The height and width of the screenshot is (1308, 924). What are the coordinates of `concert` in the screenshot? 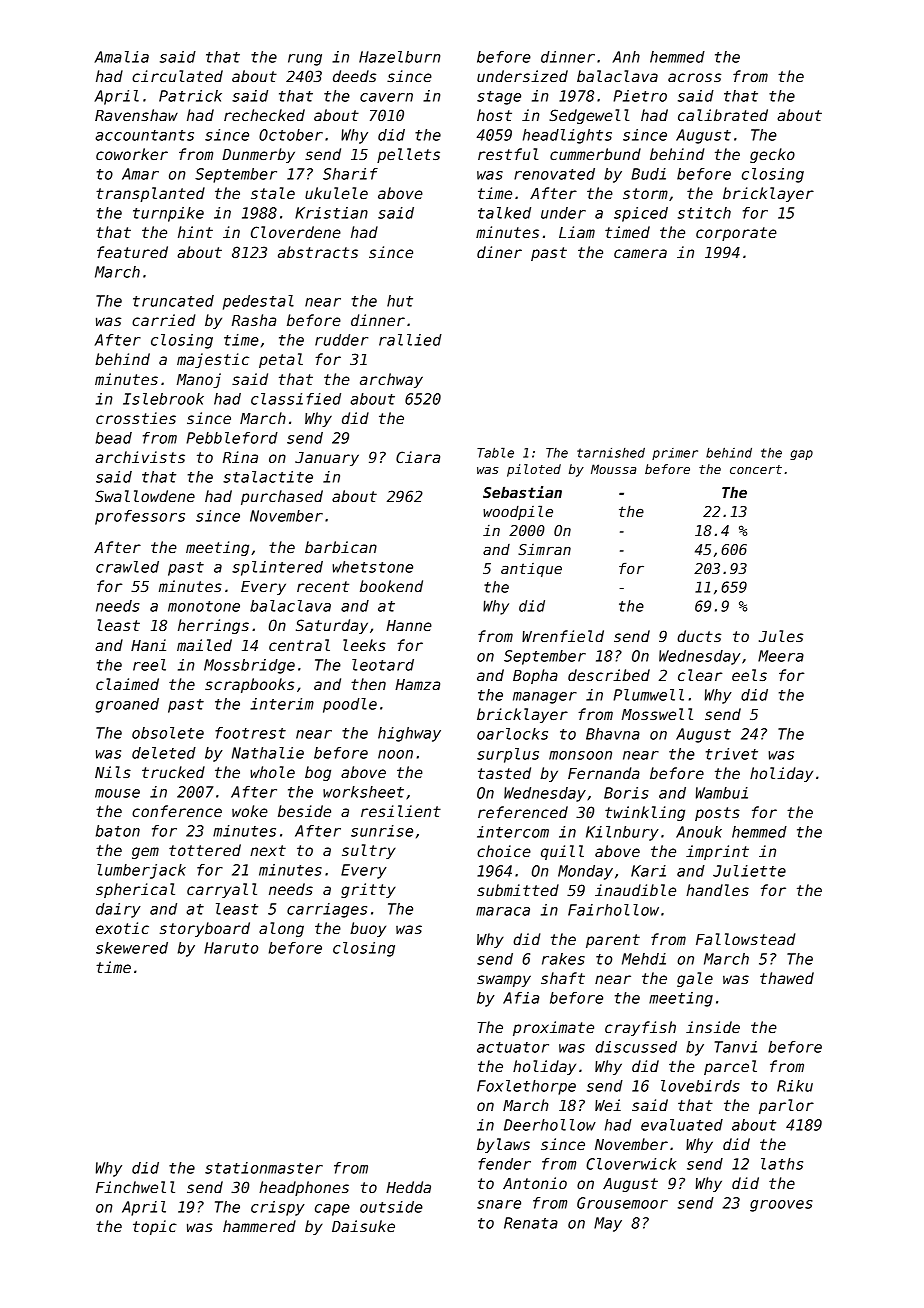 It's located at (756, 469).
